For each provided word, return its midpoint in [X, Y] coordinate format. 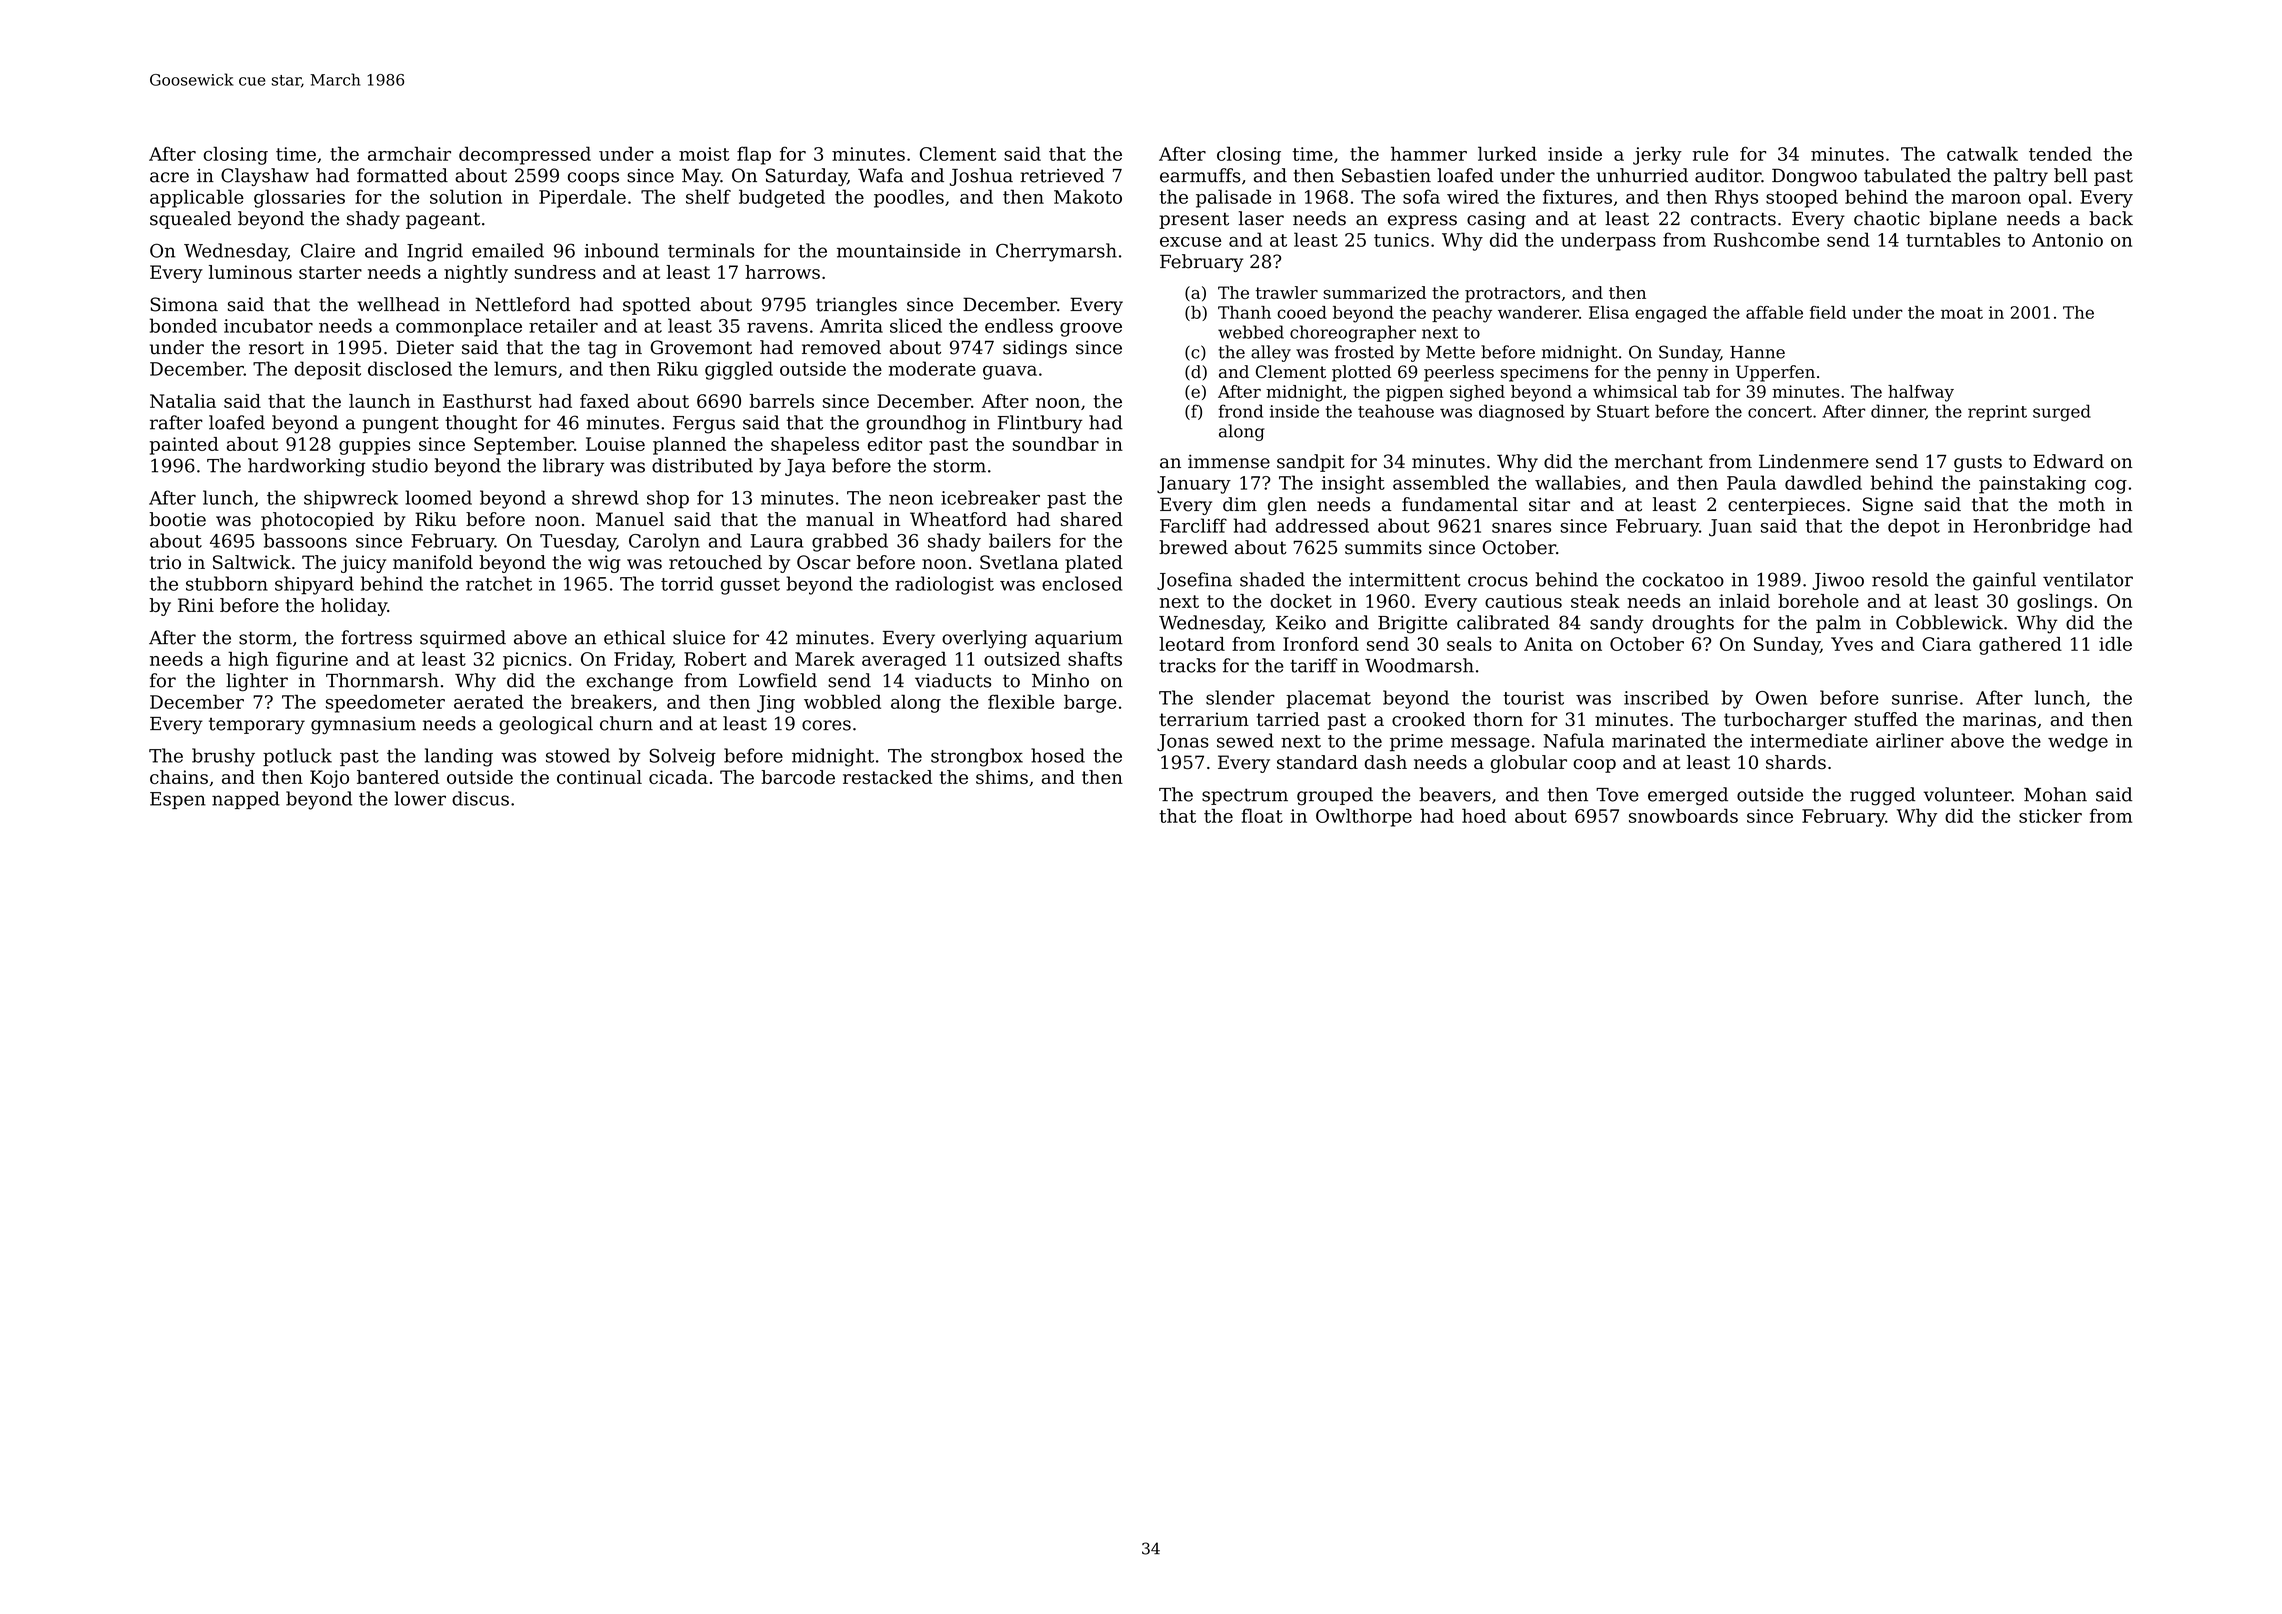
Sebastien [1386, 175]
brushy [223, 757]
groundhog [916, 424]
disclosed [410, 368]
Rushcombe [1766, 239]
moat [1962, 313]
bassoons [305, 540]
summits [1383, 547]
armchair [409, 153]
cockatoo [1683, 579]
